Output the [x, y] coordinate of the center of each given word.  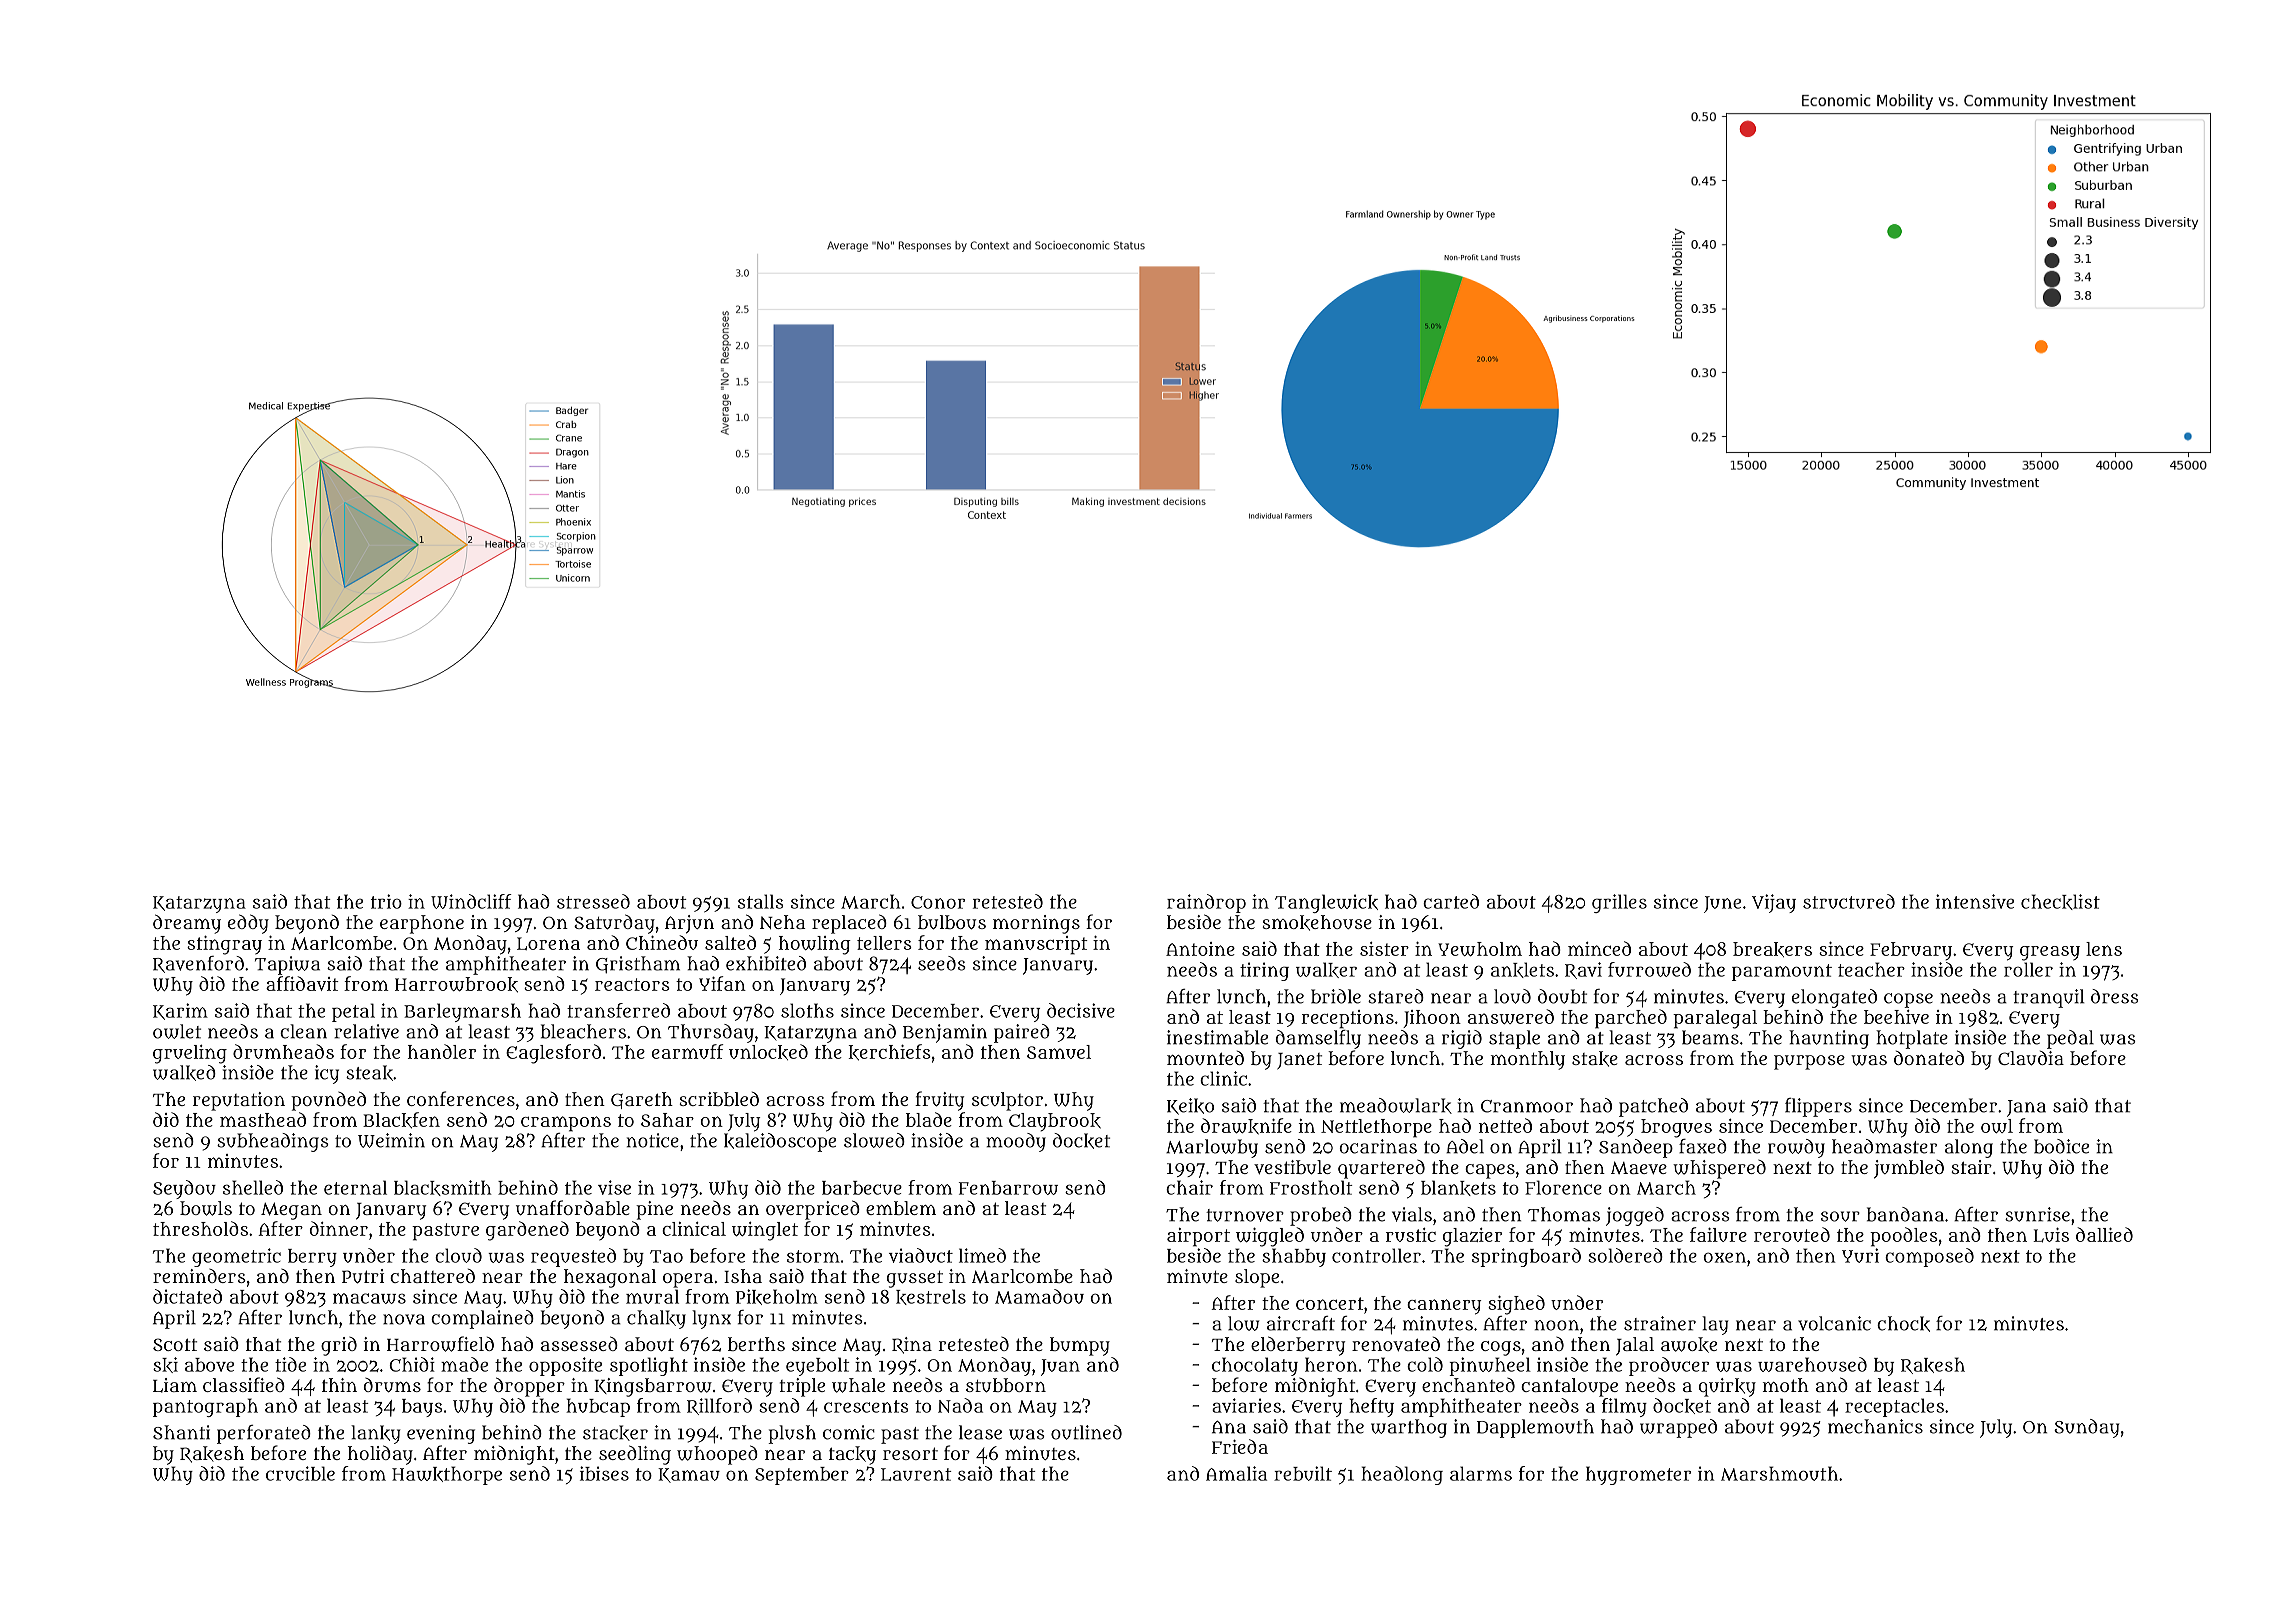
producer [1669, 1366]
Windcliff [471, 901]
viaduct [921, 1255]
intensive [1975, 901]
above [209, 1365]
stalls [760, 901]
